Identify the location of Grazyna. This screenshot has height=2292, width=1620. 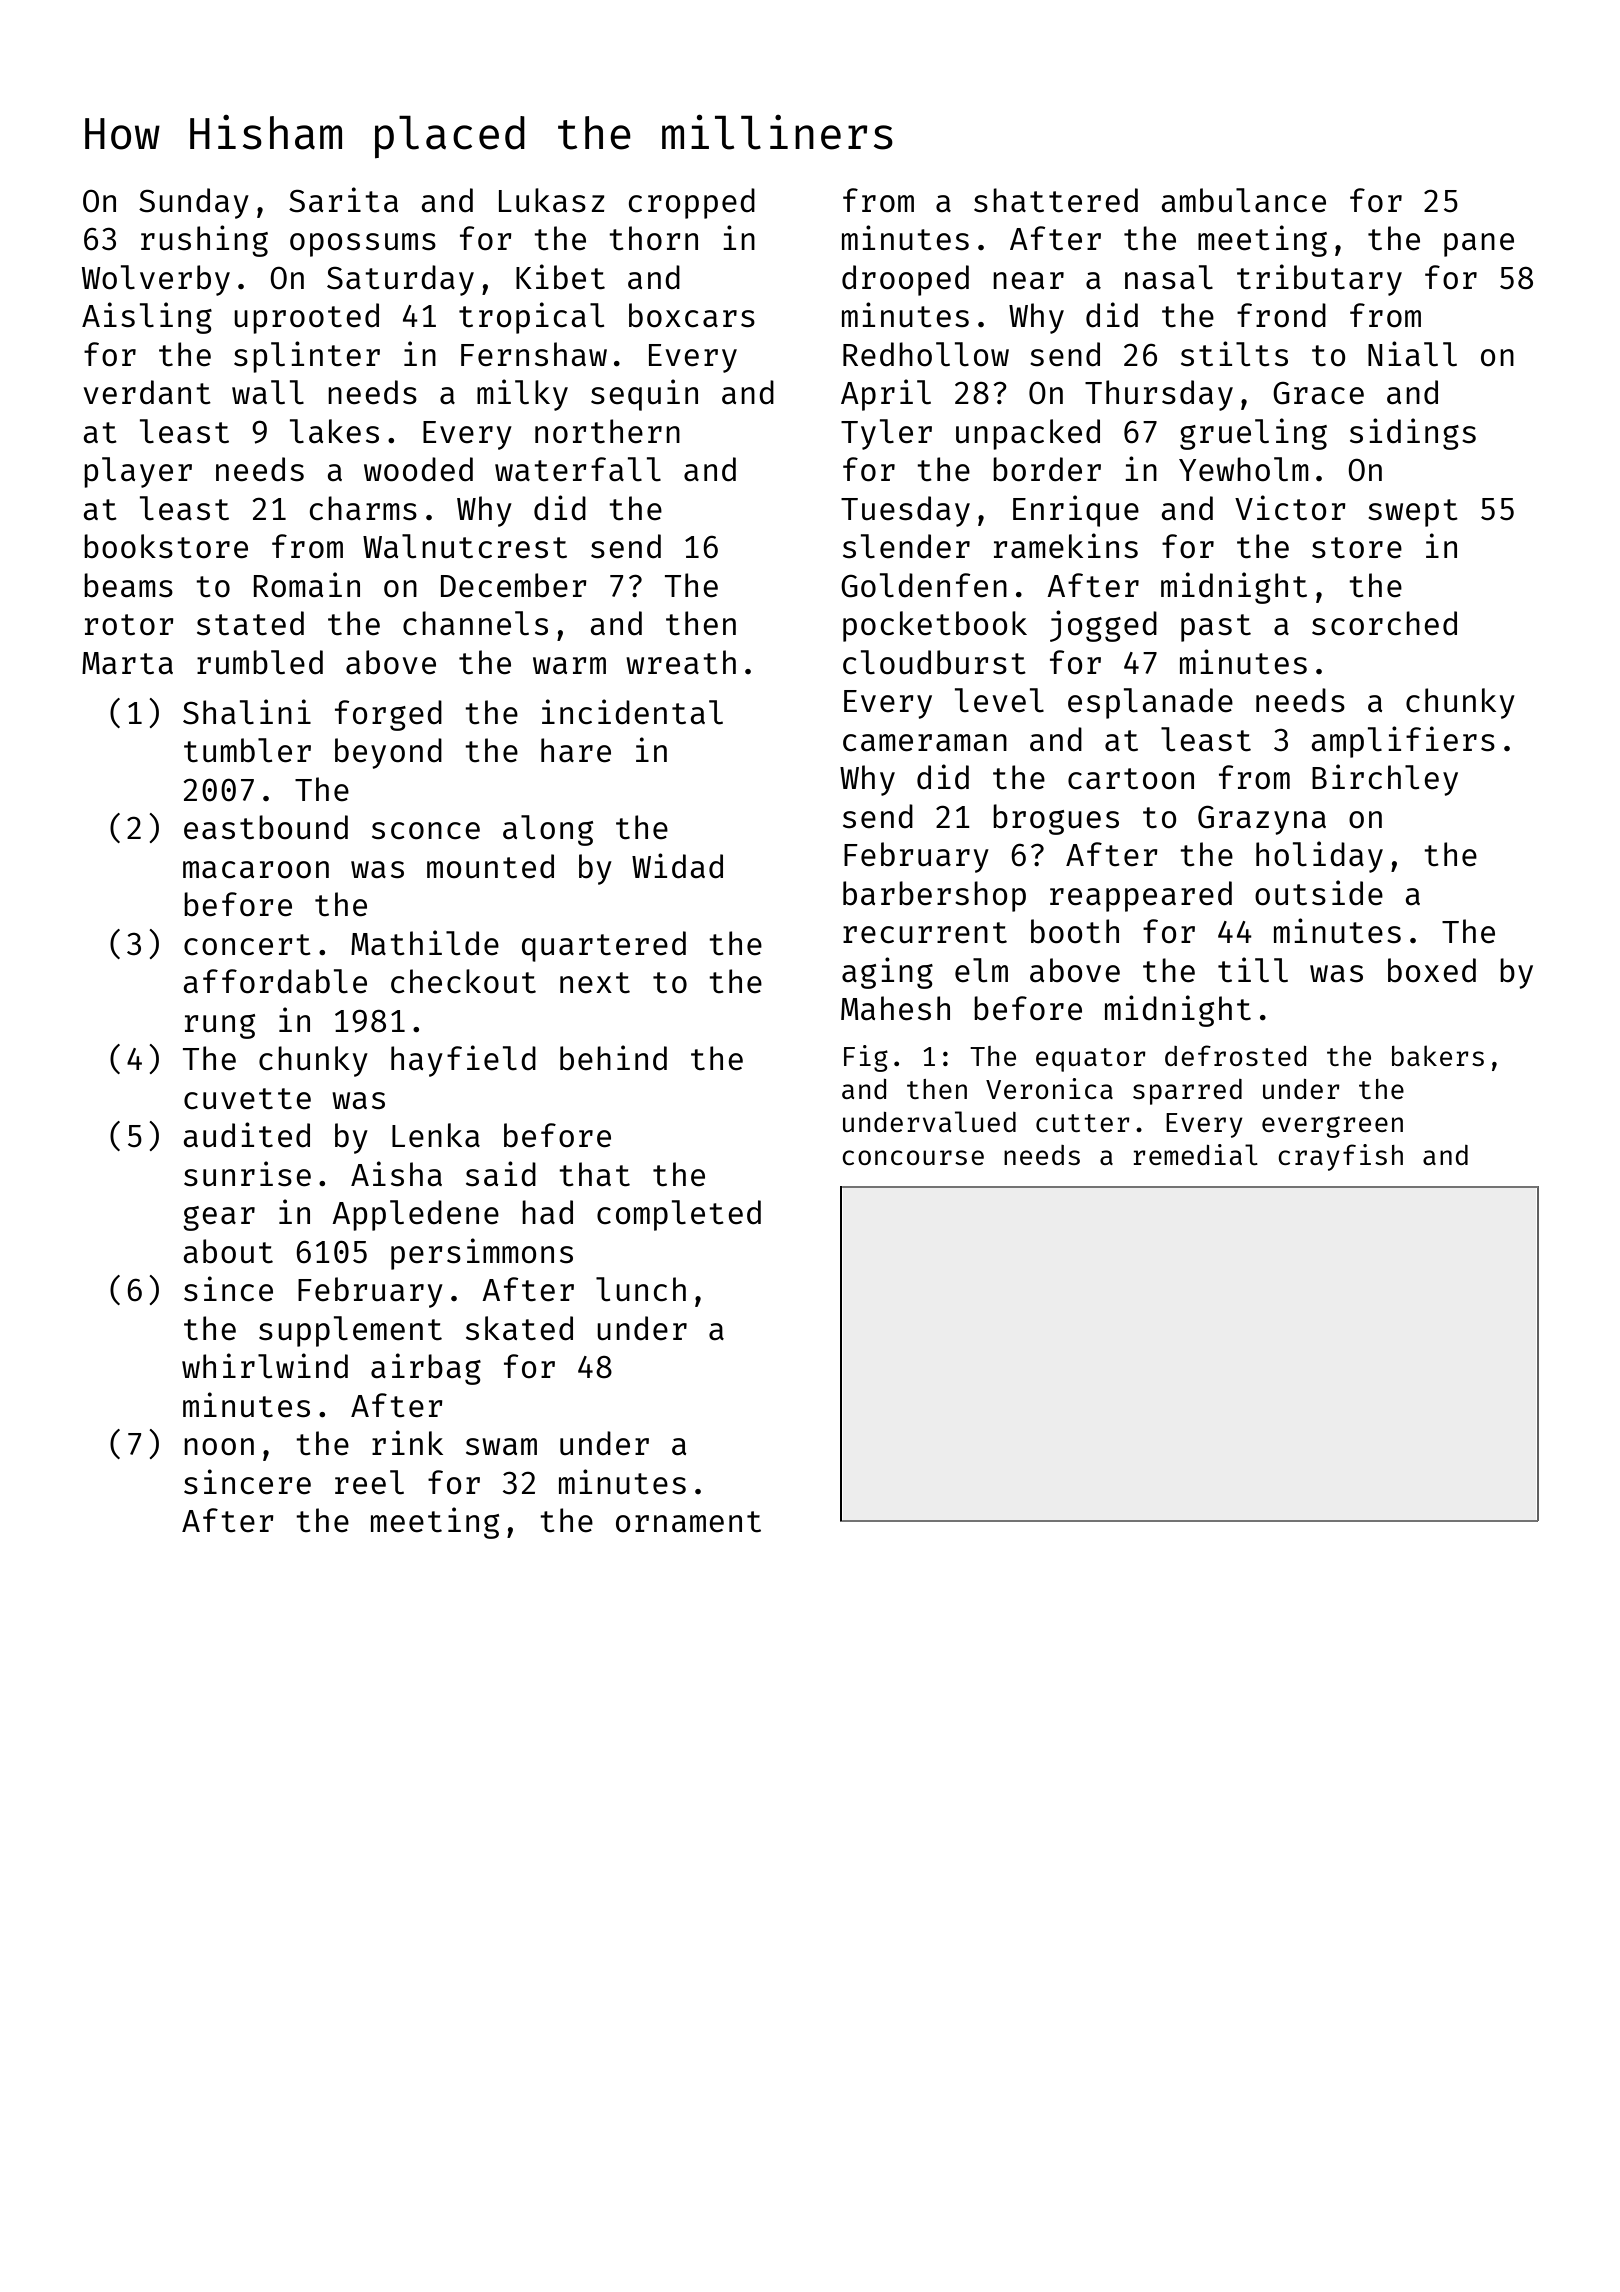
(1262, 820).
